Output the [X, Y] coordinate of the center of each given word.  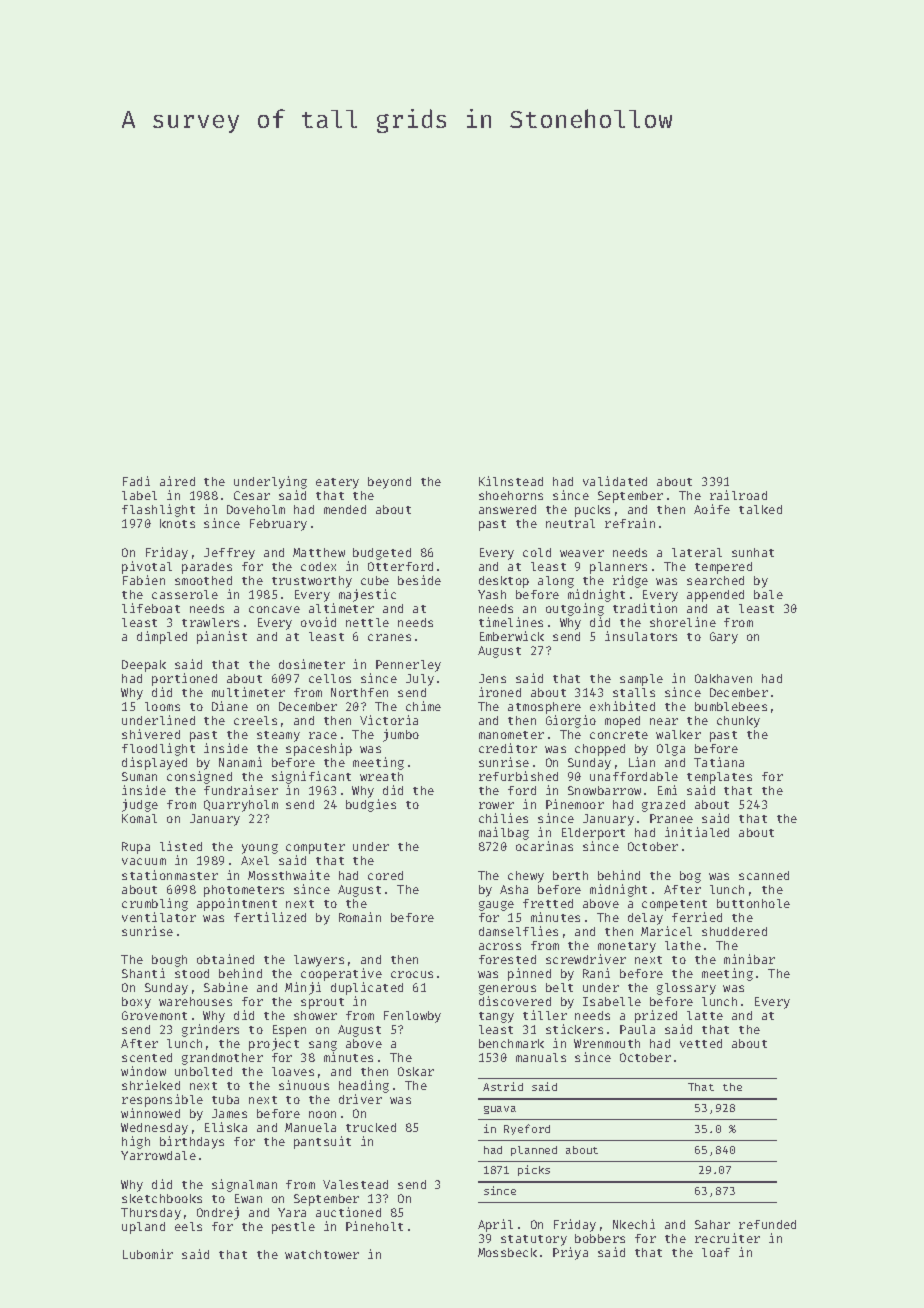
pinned [529, 974]
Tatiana [719, 762]
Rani [596, 973]
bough [169, 961]
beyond [389, 483]
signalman [244, 1185]
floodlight [158, 749]
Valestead [355, 1184]
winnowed [150, 1113]
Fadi [136, 481]
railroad [738, 495]
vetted [701, 1043]
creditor [508, 748]
